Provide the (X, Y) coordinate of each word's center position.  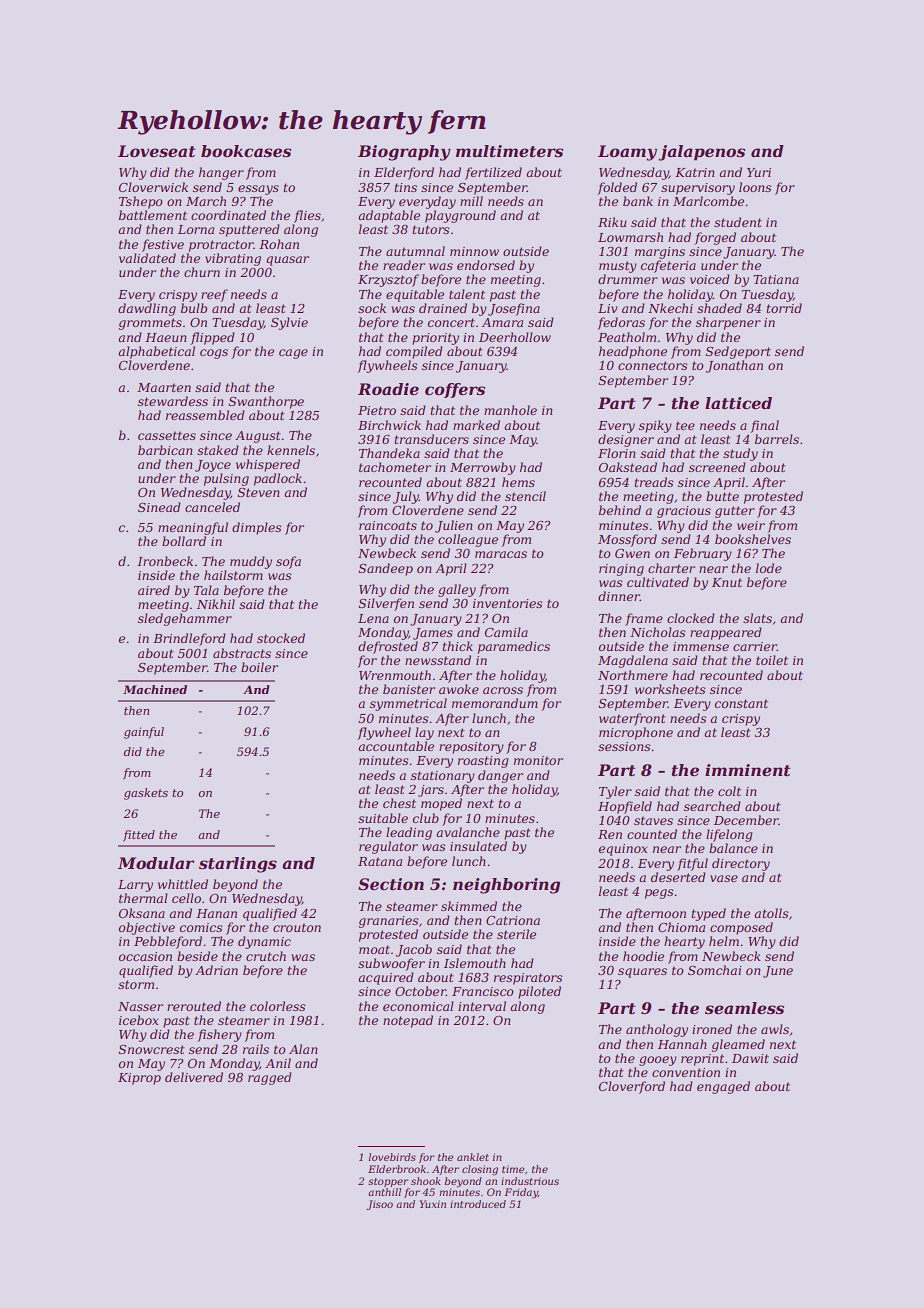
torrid (784, 308)
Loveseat (157, 151)
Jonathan (734, 366)
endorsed (486, 265)
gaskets (146, 794)
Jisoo (379, 1205)
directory (741, 864)
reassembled (205, 415)
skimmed (469, 906)
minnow (474, 251)
